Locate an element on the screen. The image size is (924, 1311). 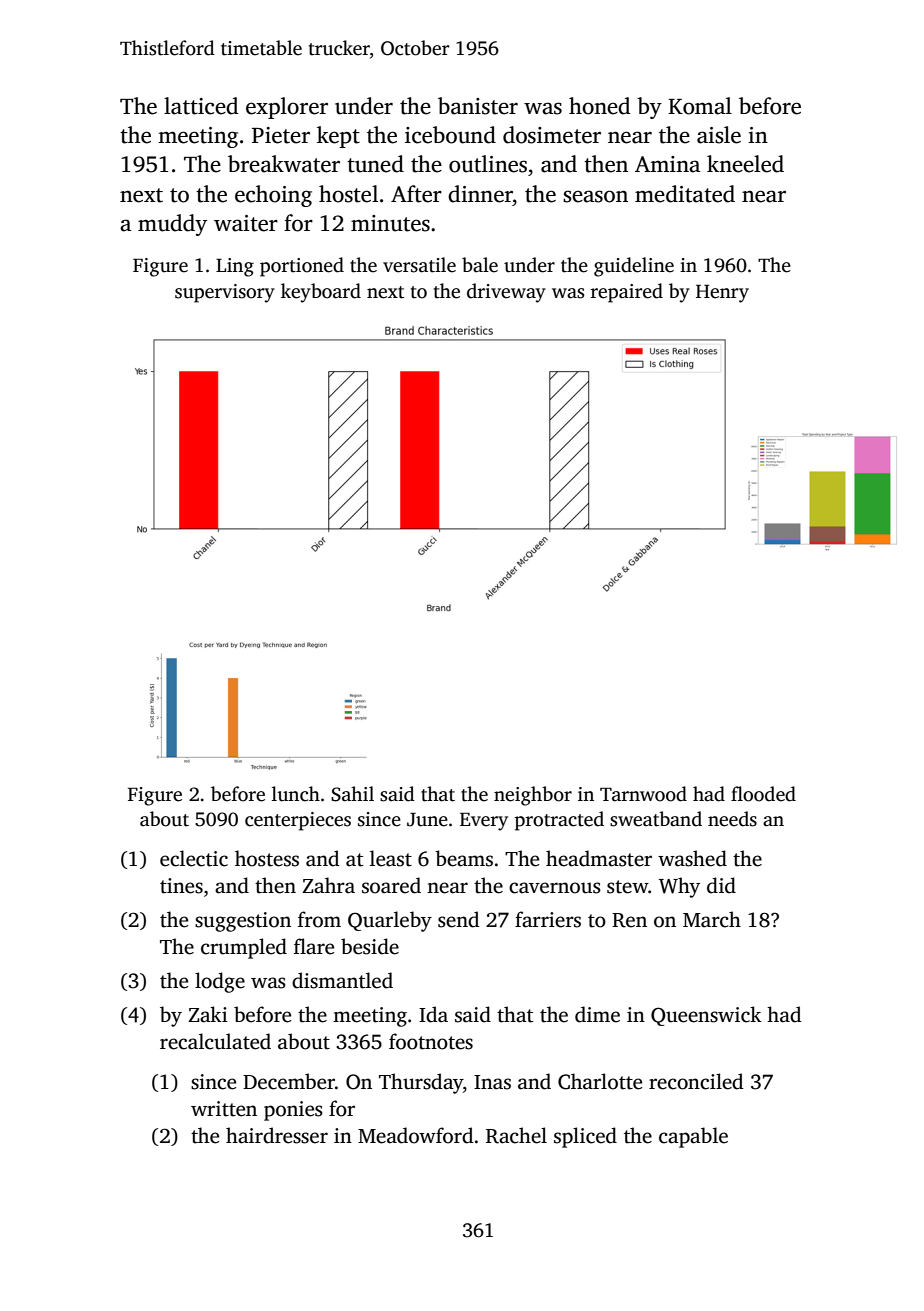
Sahil is located at coordinates (352, 794).
